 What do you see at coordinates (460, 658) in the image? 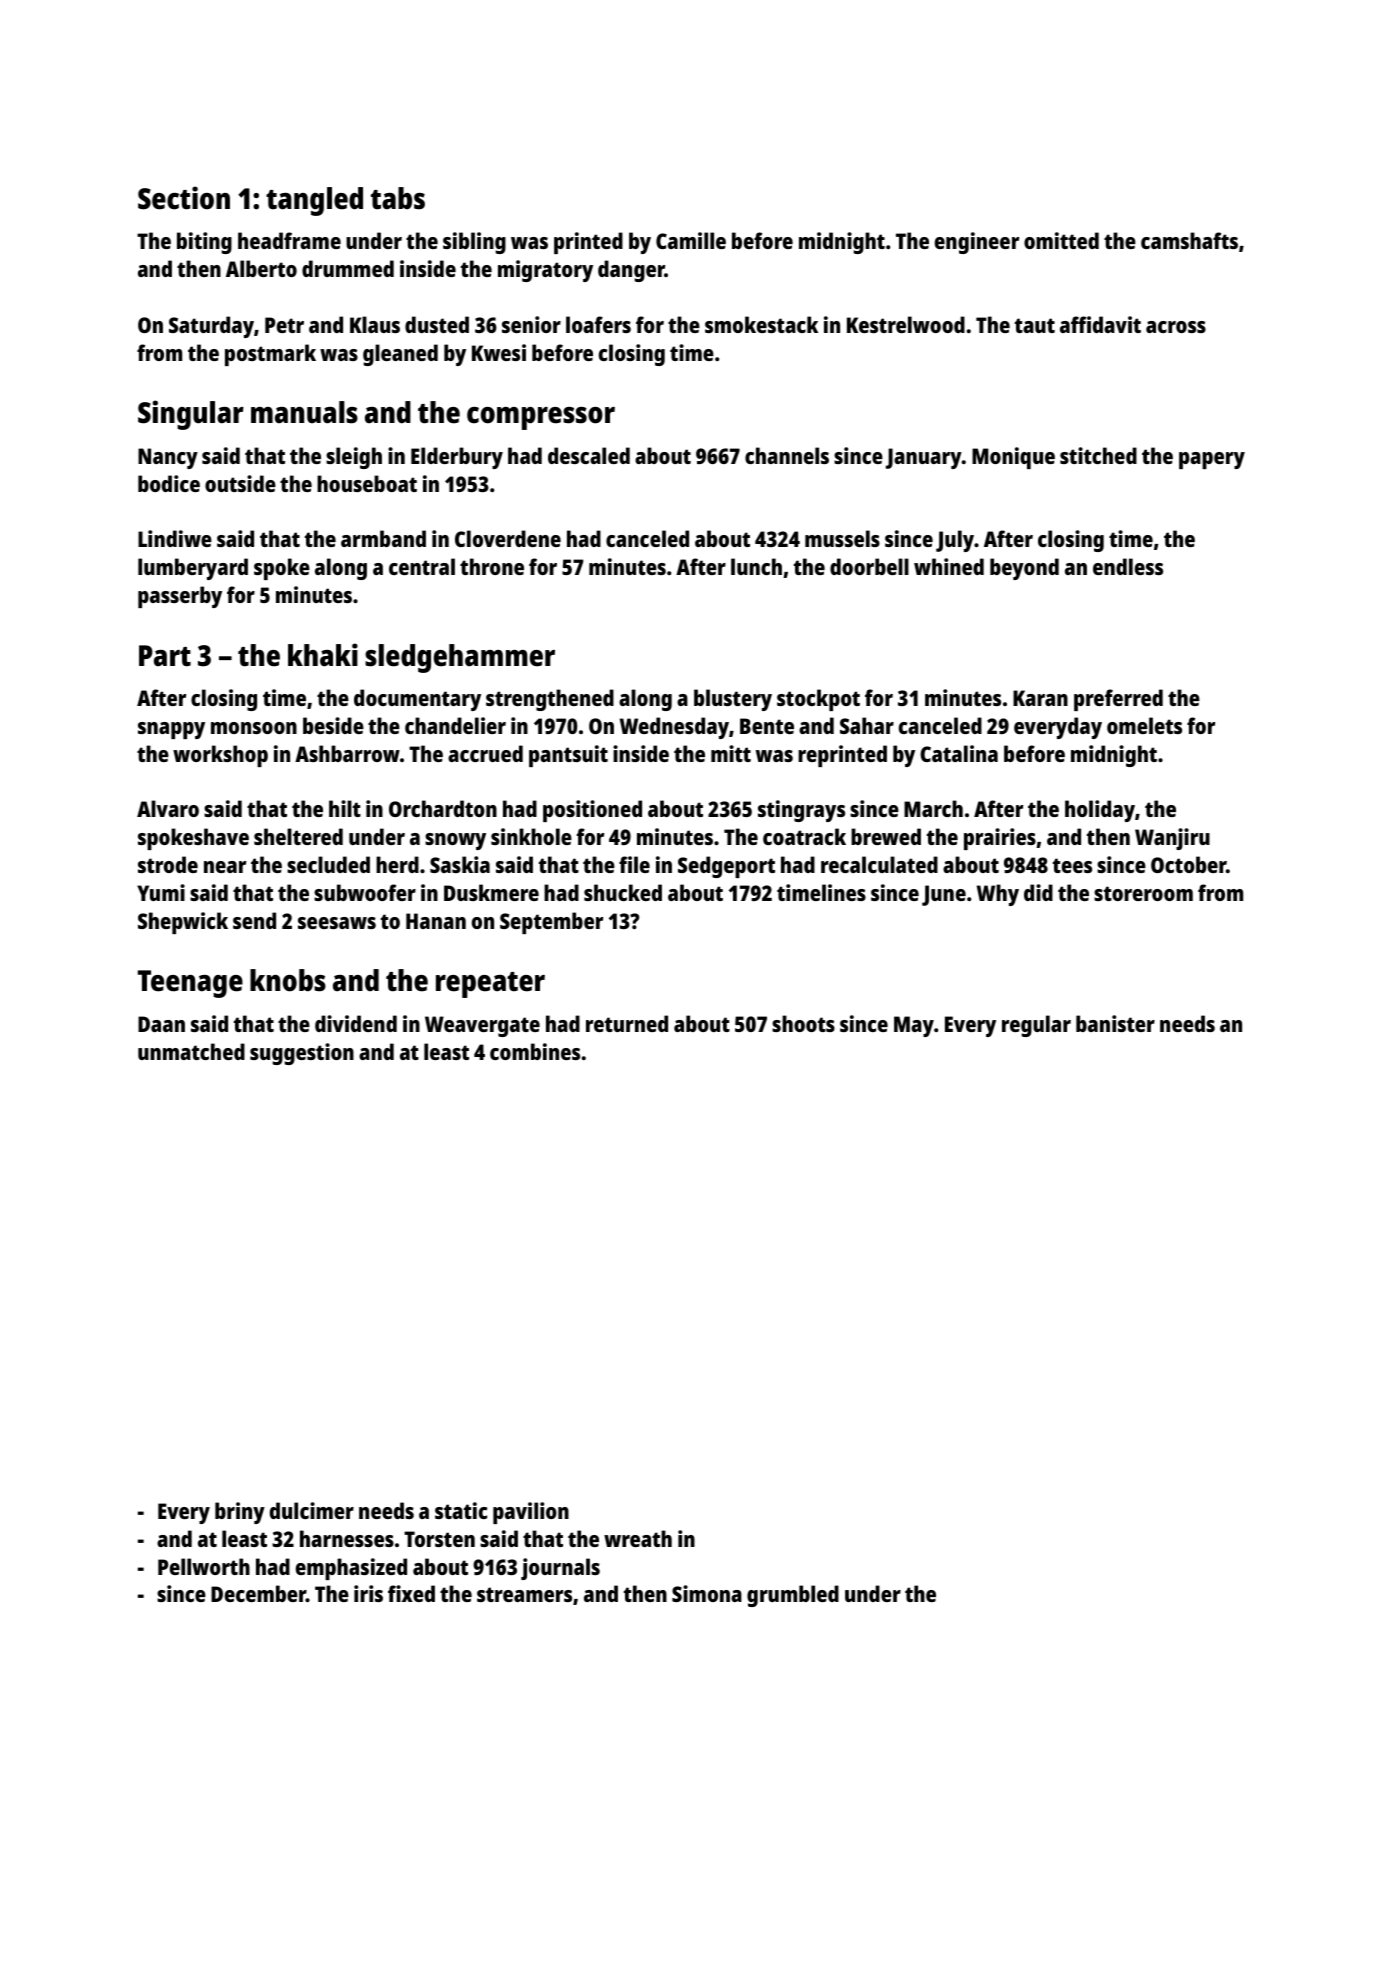
I see `sledgehammer` at bounding box center [460, 658].
